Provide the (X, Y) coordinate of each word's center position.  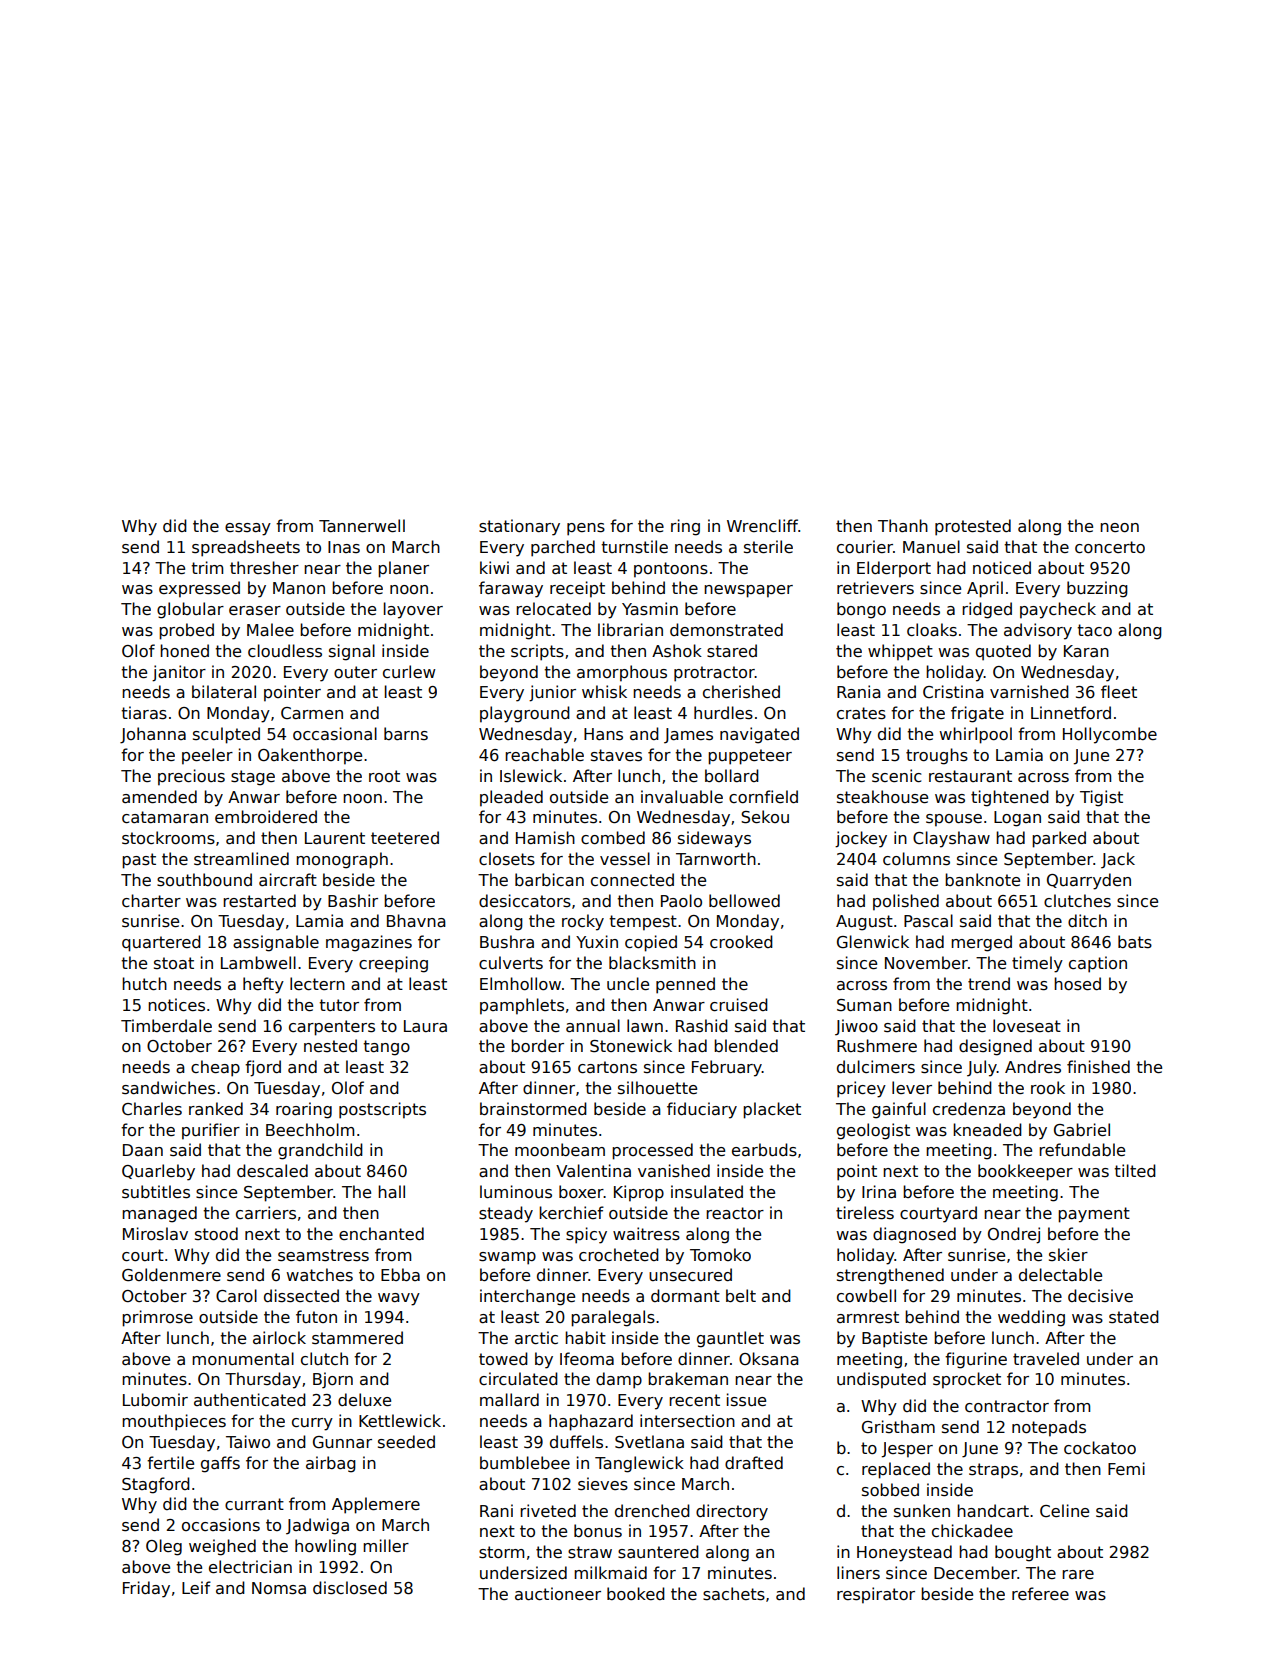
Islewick (531, 776)
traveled (1046, 1358)
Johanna (153, 735)
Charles (152, 1108)
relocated (553, 608)
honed (184, 650)
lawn (645, 1025)
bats (1135, 942)
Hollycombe (1110, 735)
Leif (196, 1587)
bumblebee (525, 1462)
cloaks (932, 629)
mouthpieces (174, 1422)
